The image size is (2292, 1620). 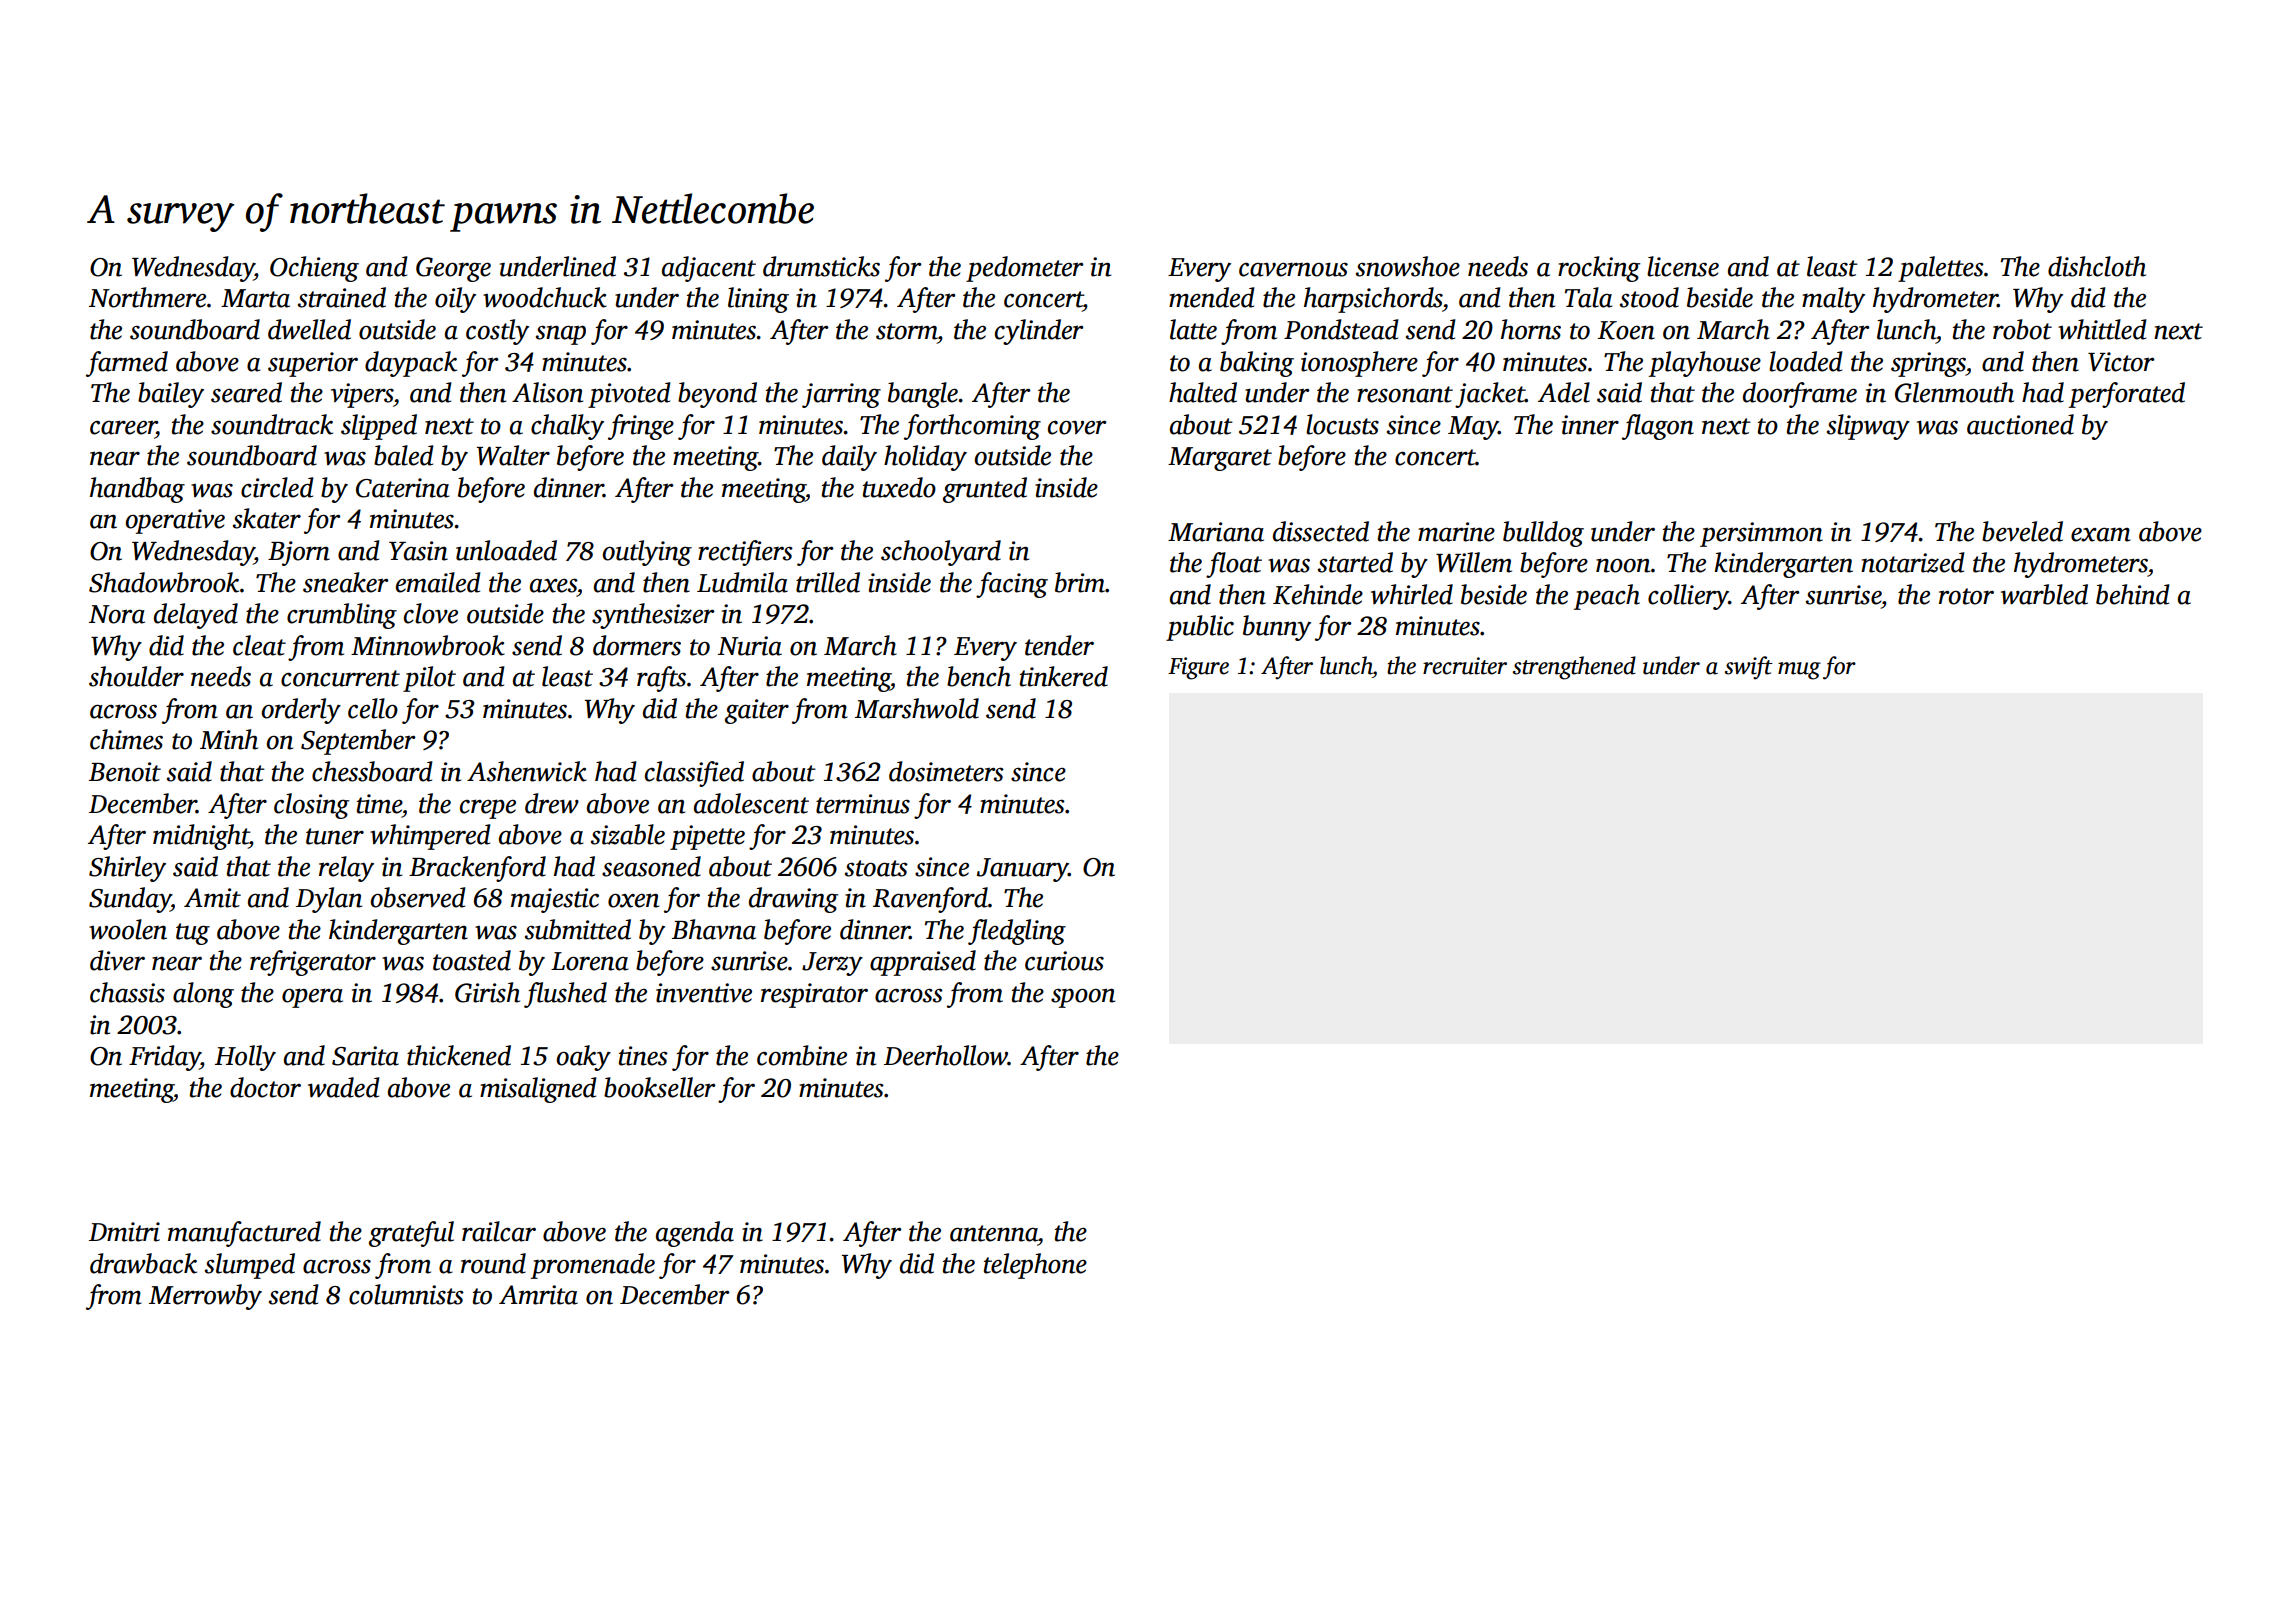 I want to click on behind, so click(x=2132, y=594).
